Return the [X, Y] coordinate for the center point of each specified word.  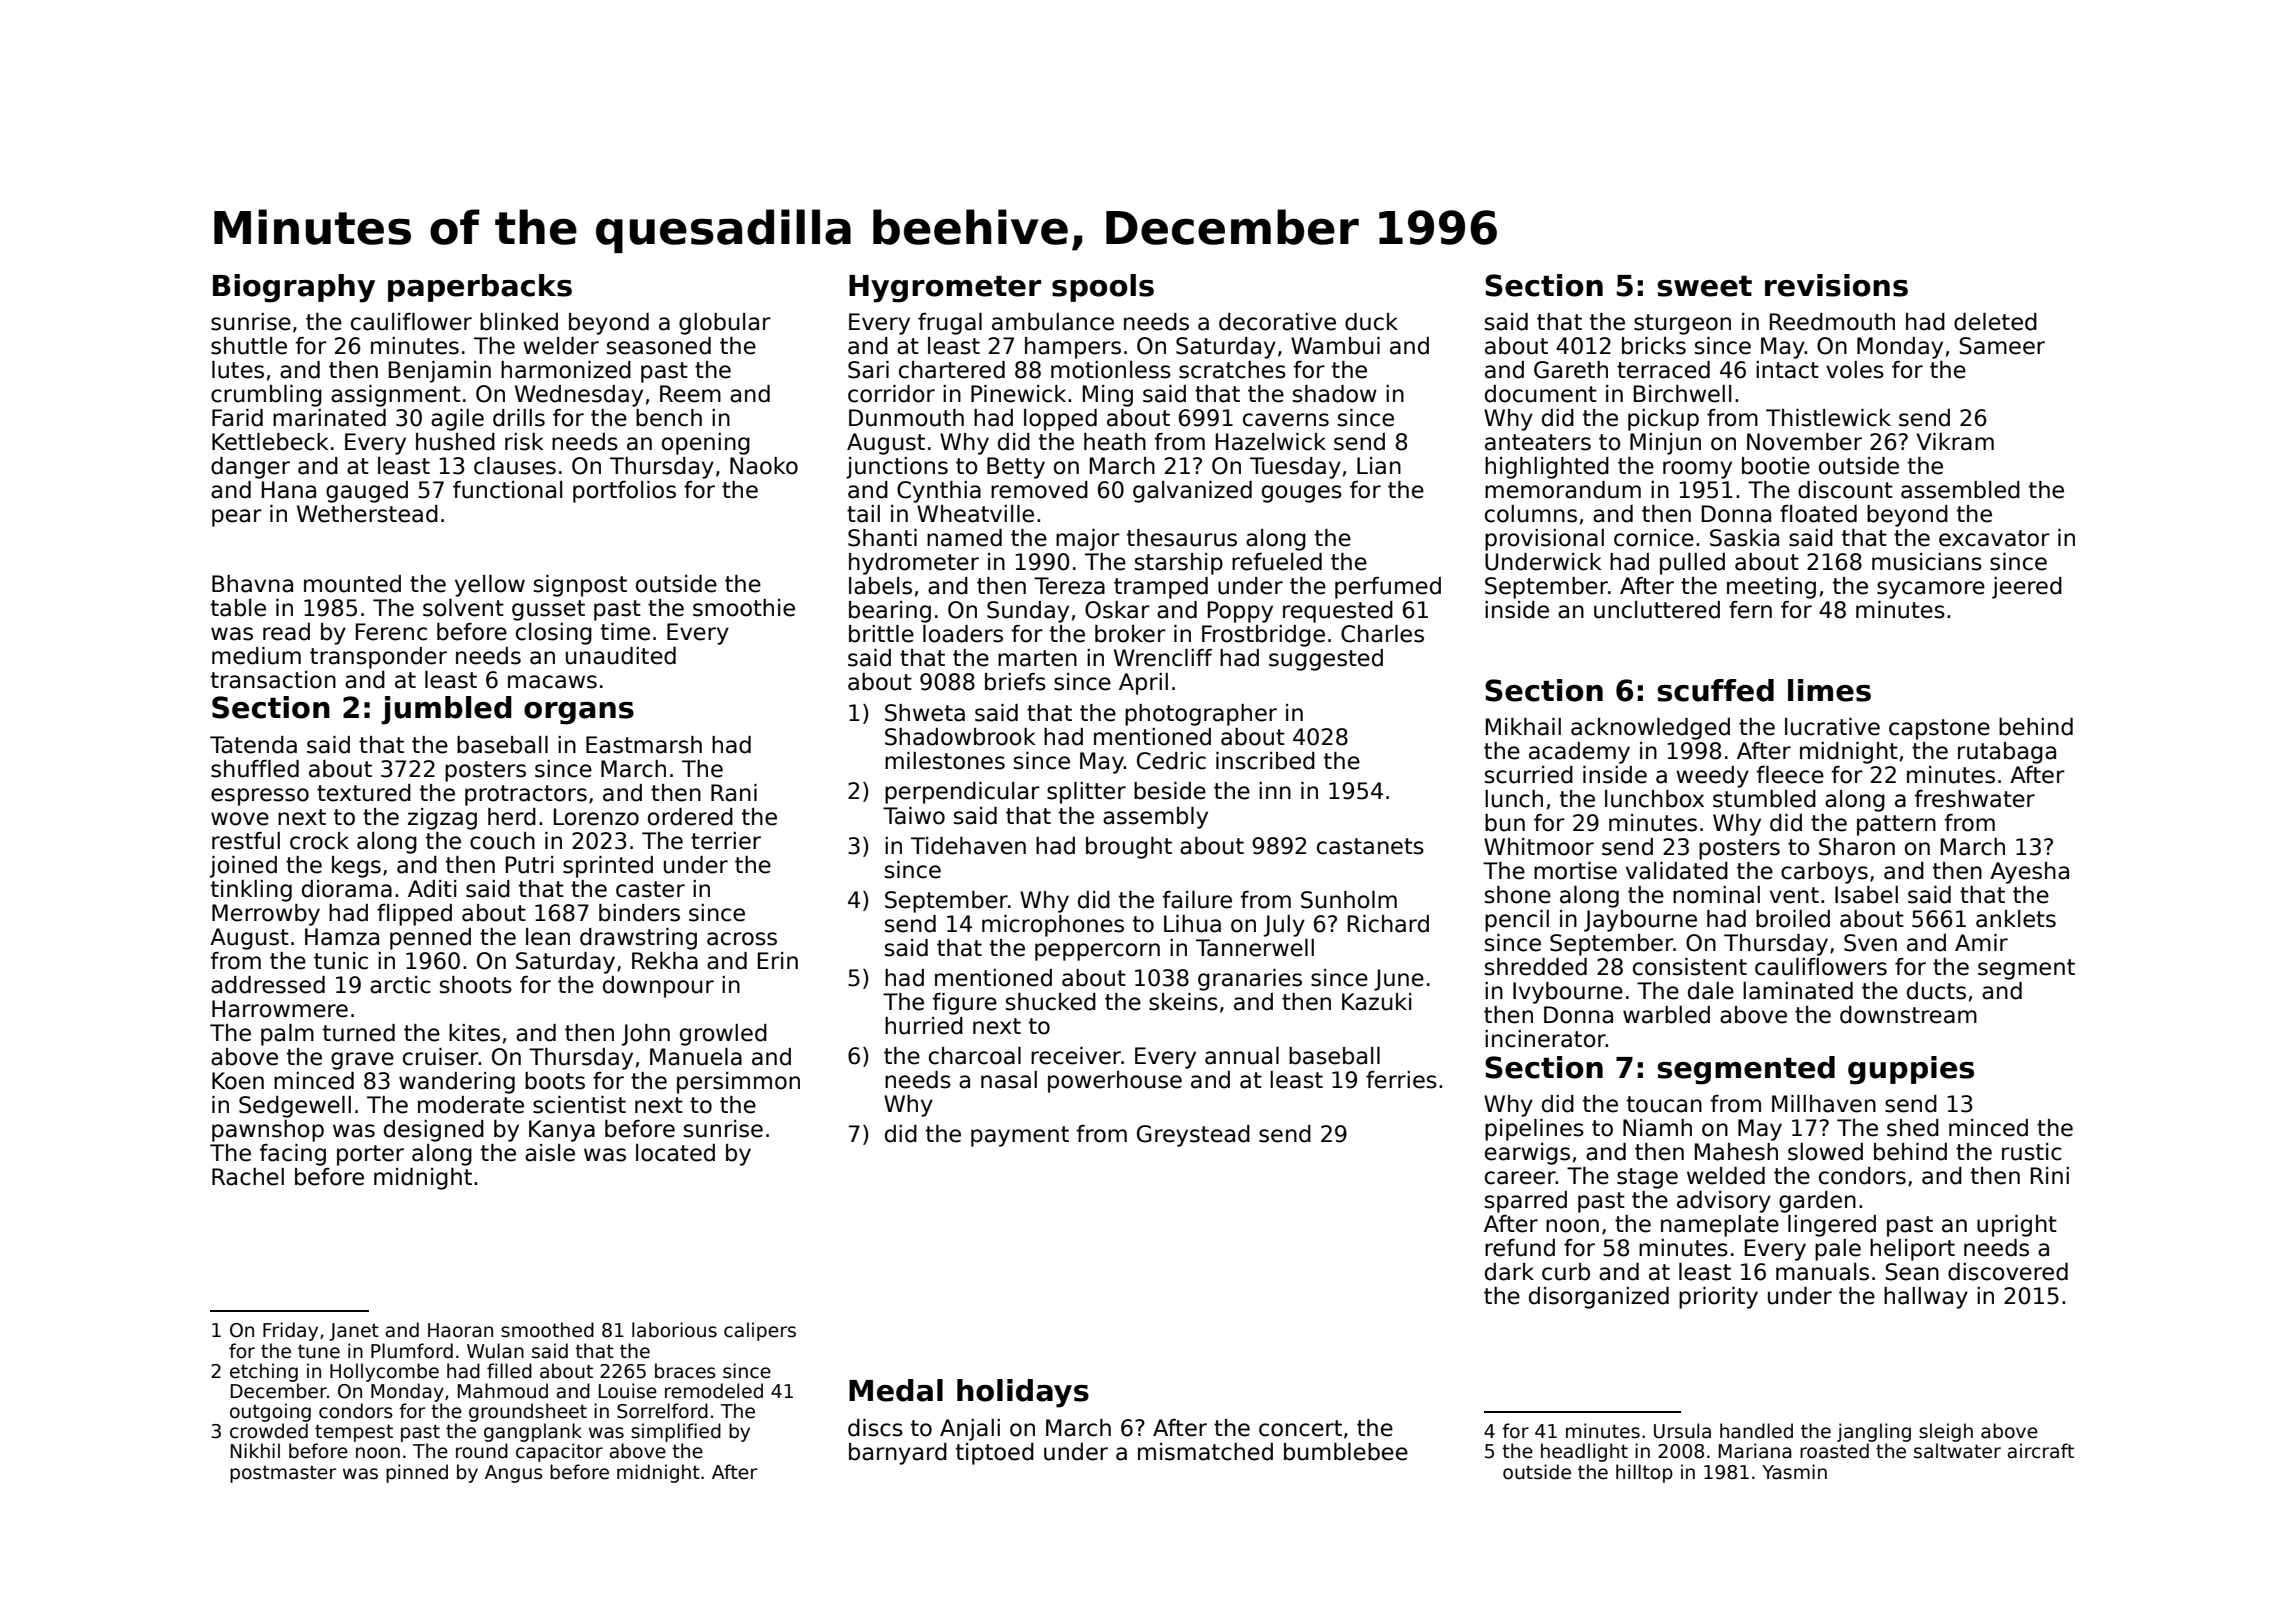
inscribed [1265, 761]
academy [1579, 753]
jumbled [446, 710]
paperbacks [480, 288]
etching [264, 1372]
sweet [1704, 286]
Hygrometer [945, 289]
